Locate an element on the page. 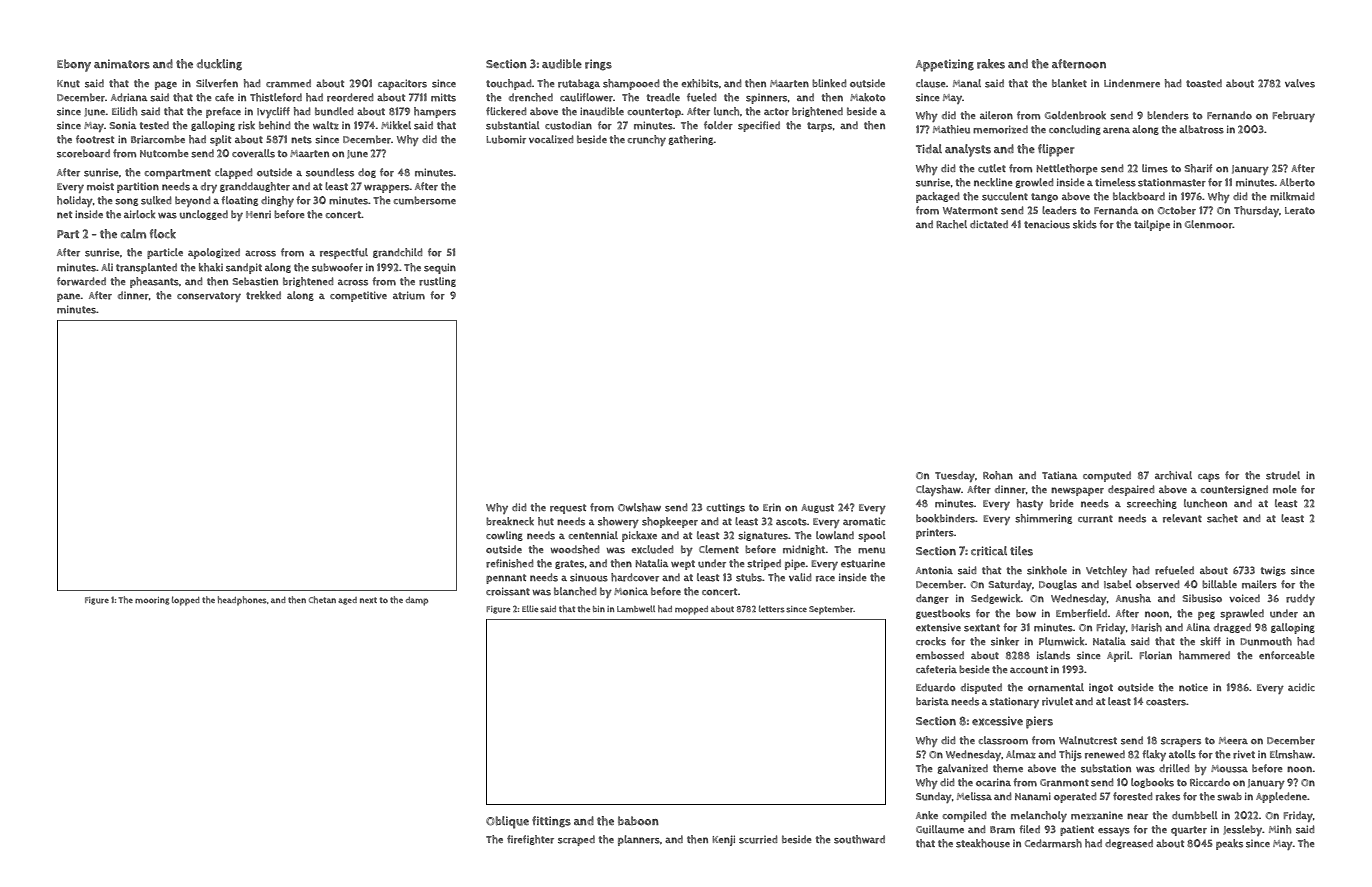 Image resolution: width=1372 pixels, height=887 pixels. Oblique is located at coordinates (507, 822).
